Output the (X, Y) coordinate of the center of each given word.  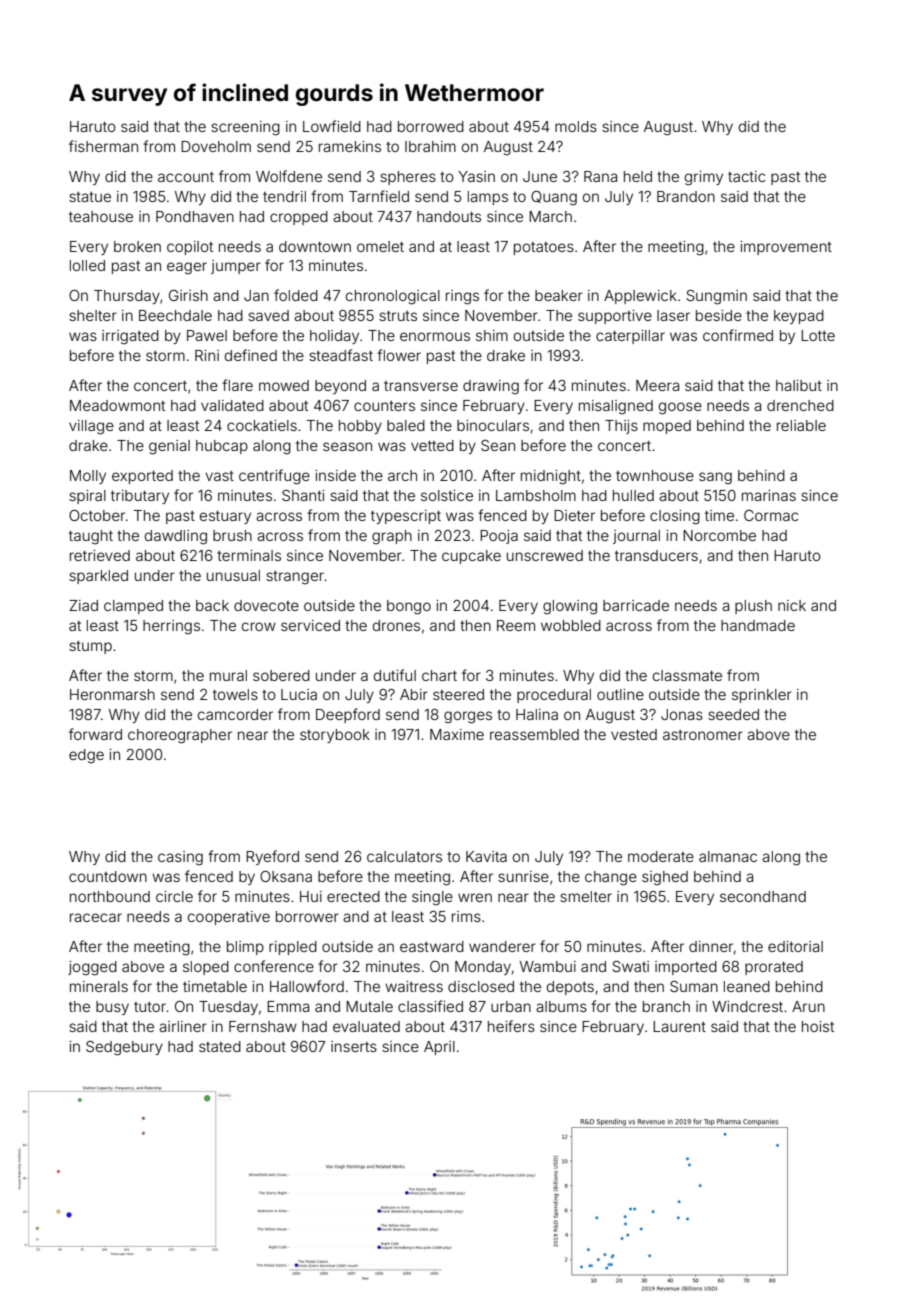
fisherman (103, 146)
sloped (206, 968)
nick (792, 605)
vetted (432, 445)
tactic (746, 176)
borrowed (431, 126)
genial (169, 447)
